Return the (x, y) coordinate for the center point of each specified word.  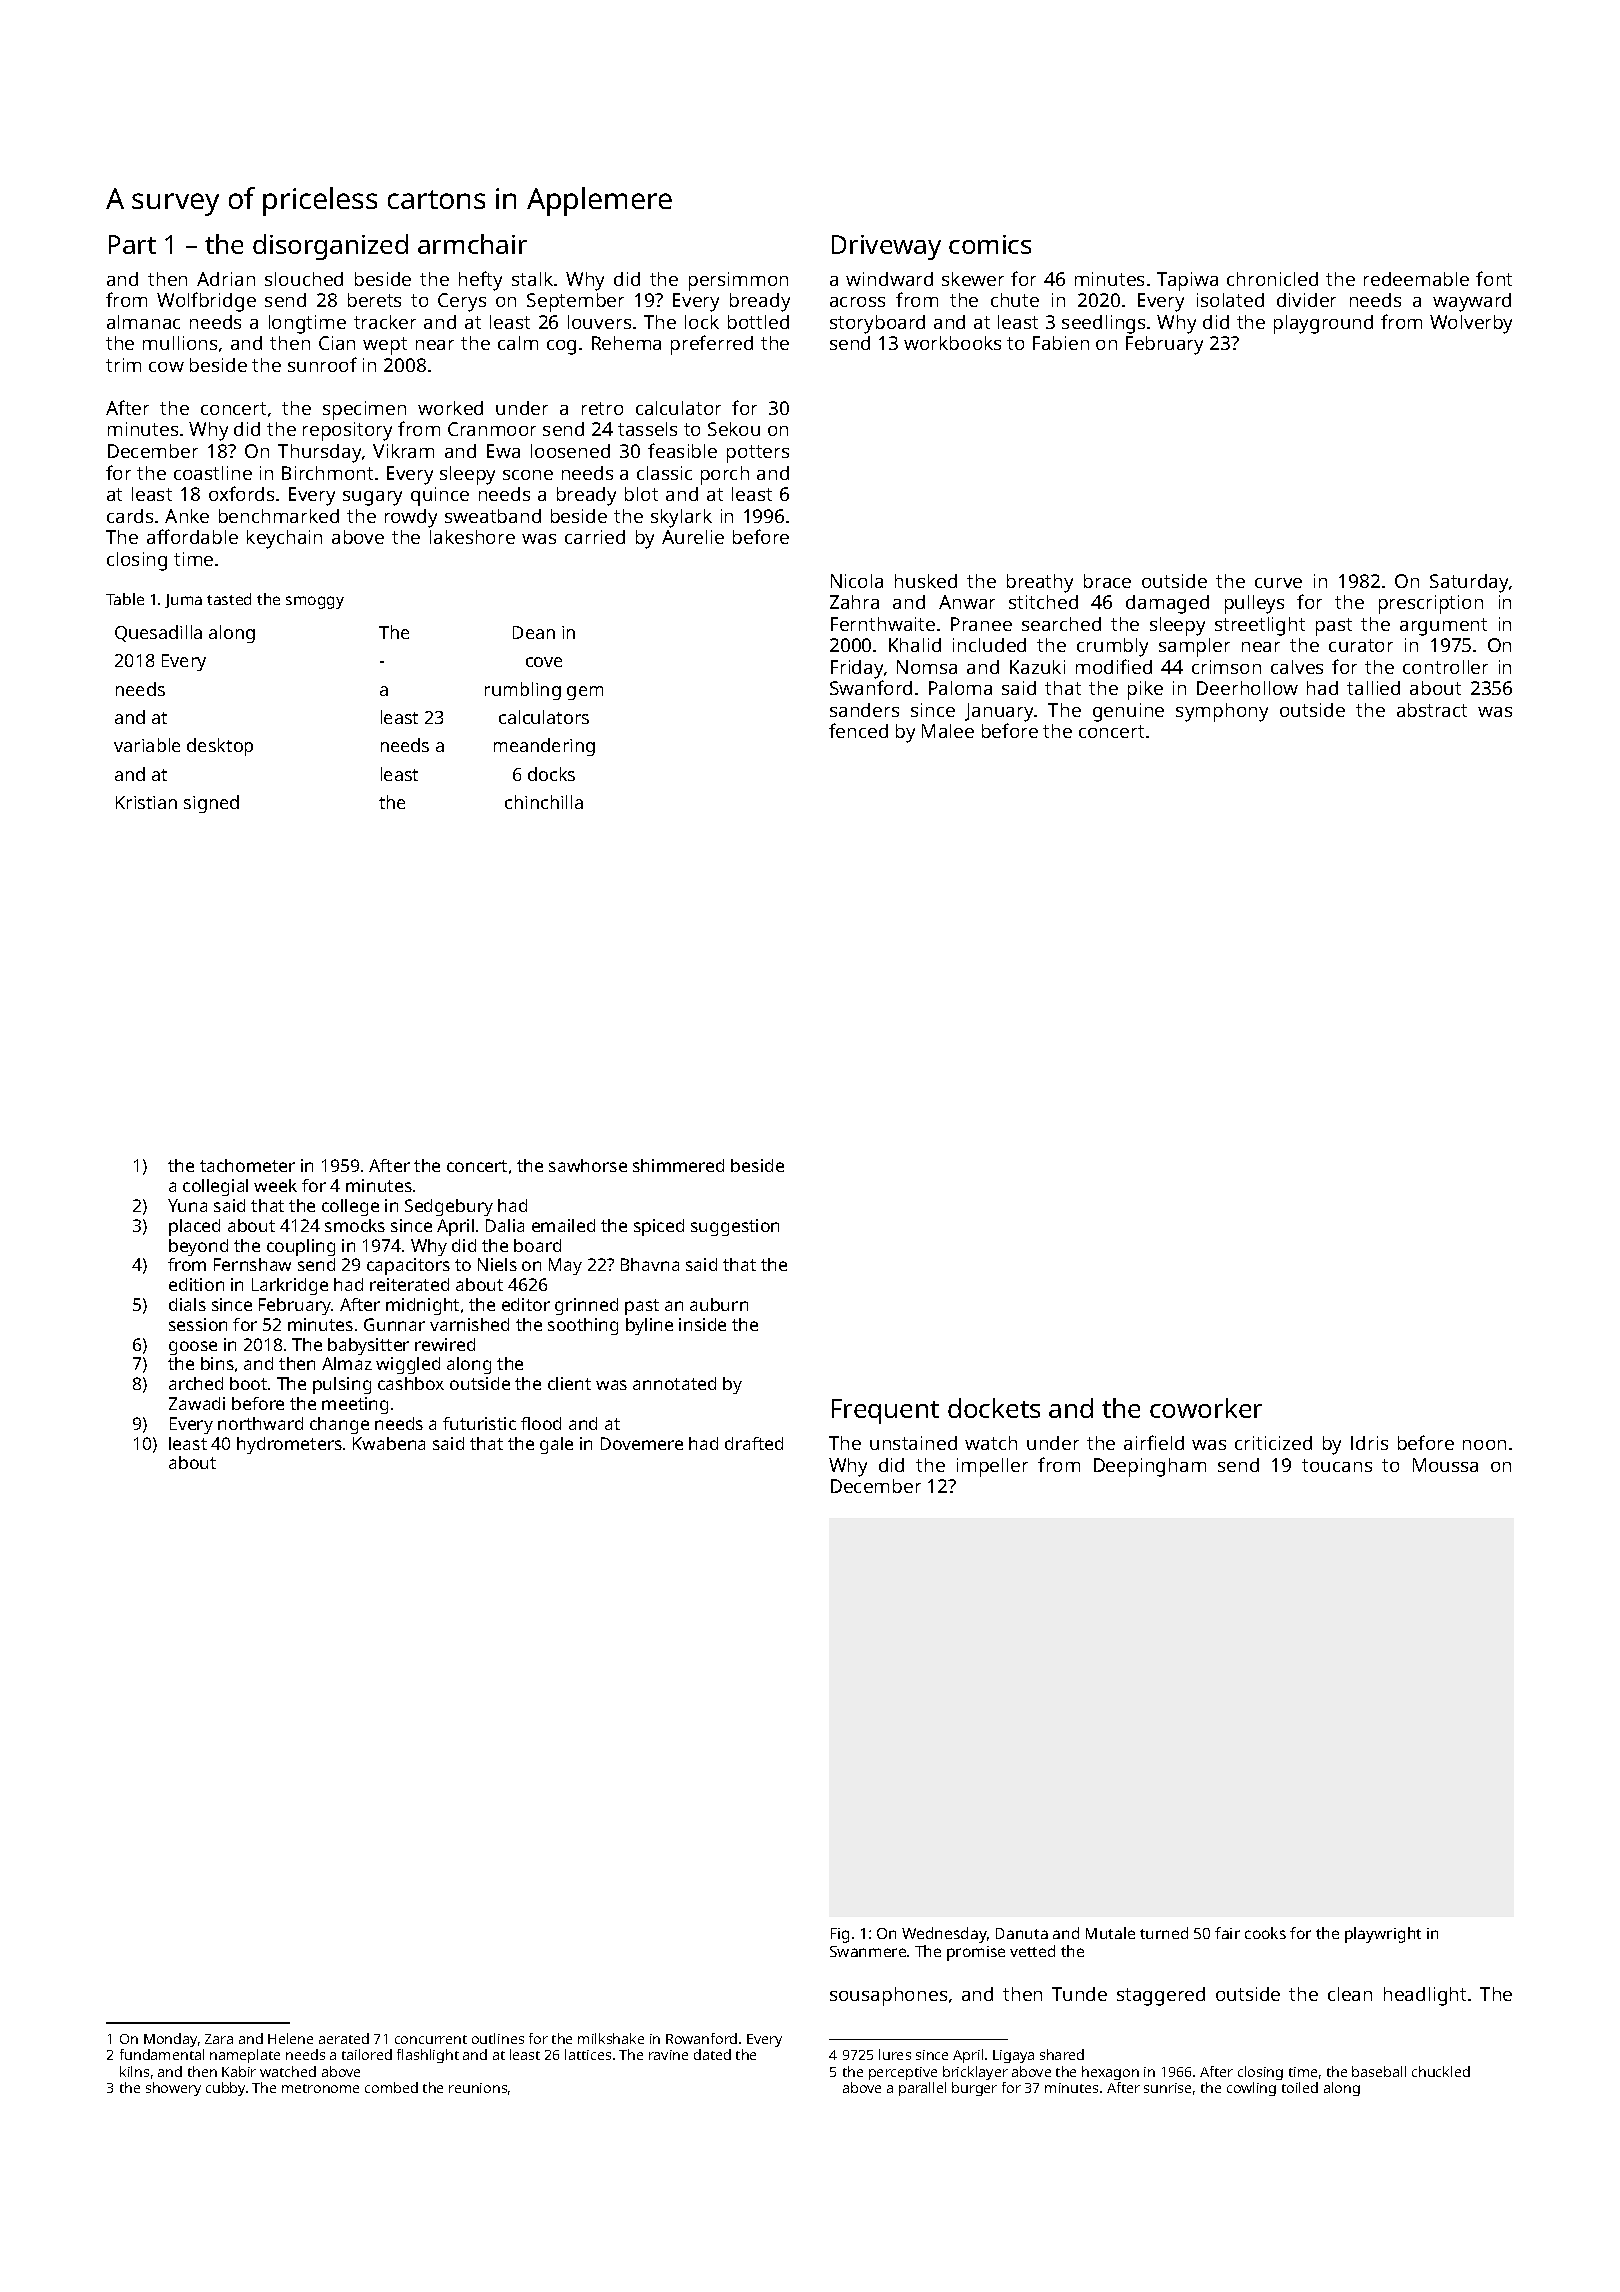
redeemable (1416, 279)
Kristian (146, 802)
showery (173, 2089)
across (857, 302)
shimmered (678, 1165)
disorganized (330, 247)
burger (974, 2089)
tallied (1373, 688)
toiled (1300, 2087)
